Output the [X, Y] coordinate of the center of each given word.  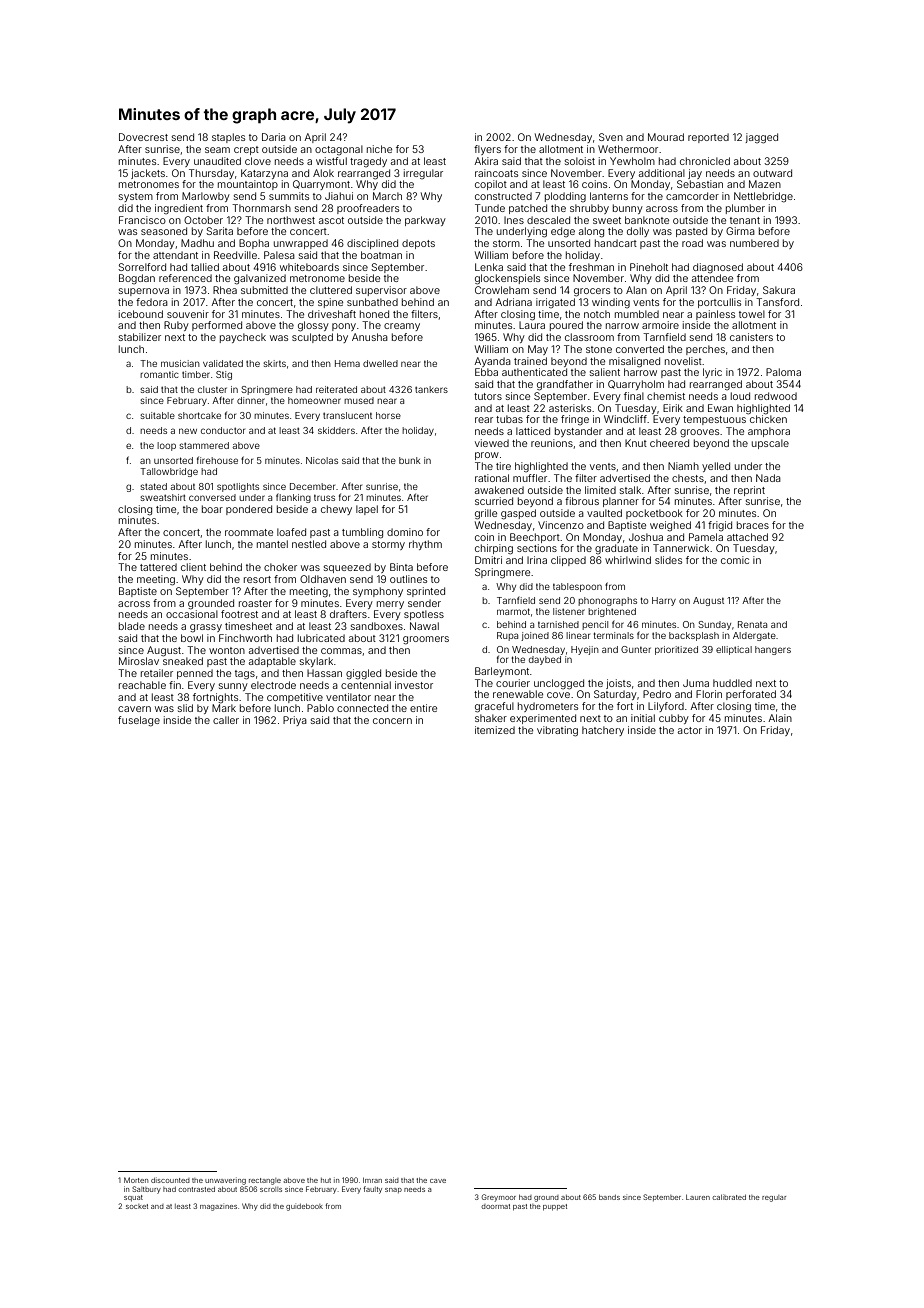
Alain [780, 718]
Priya [295, 721]
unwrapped [301, 244]
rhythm [425, 545]
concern [392, 721]
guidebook [304, 1207]
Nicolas [322, 460]
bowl [192, 638]
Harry [664, 601]
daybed [545, 660]
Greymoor [499, 1198]
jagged [761, 138]
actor [690, 730]
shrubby [589, 209]
